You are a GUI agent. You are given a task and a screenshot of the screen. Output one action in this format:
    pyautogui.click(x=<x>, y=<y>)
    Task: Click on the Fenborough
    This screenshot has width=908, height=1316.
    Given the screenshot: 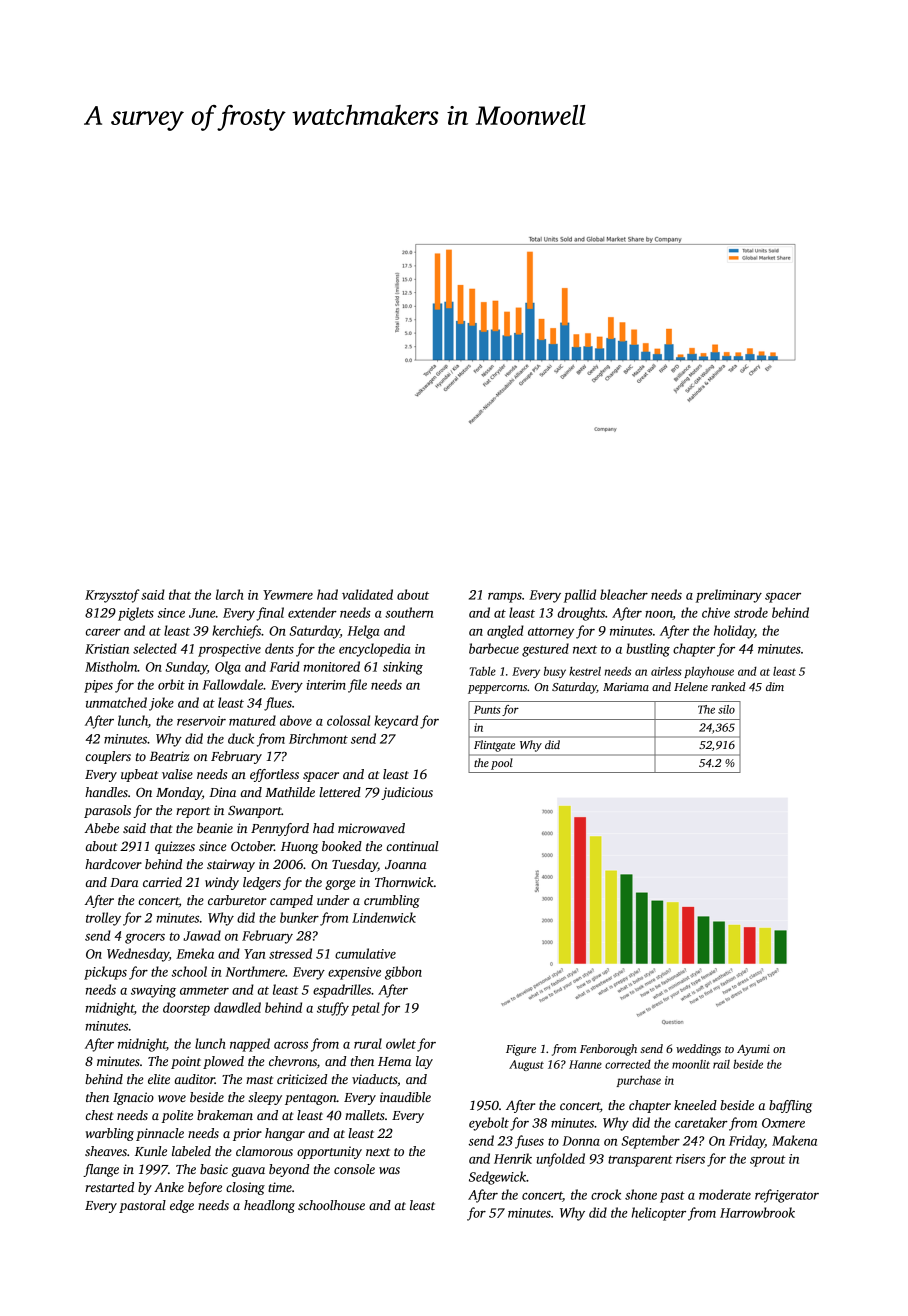 What is the action you would take?
    pyautogui.click(x=608, y=1050)
